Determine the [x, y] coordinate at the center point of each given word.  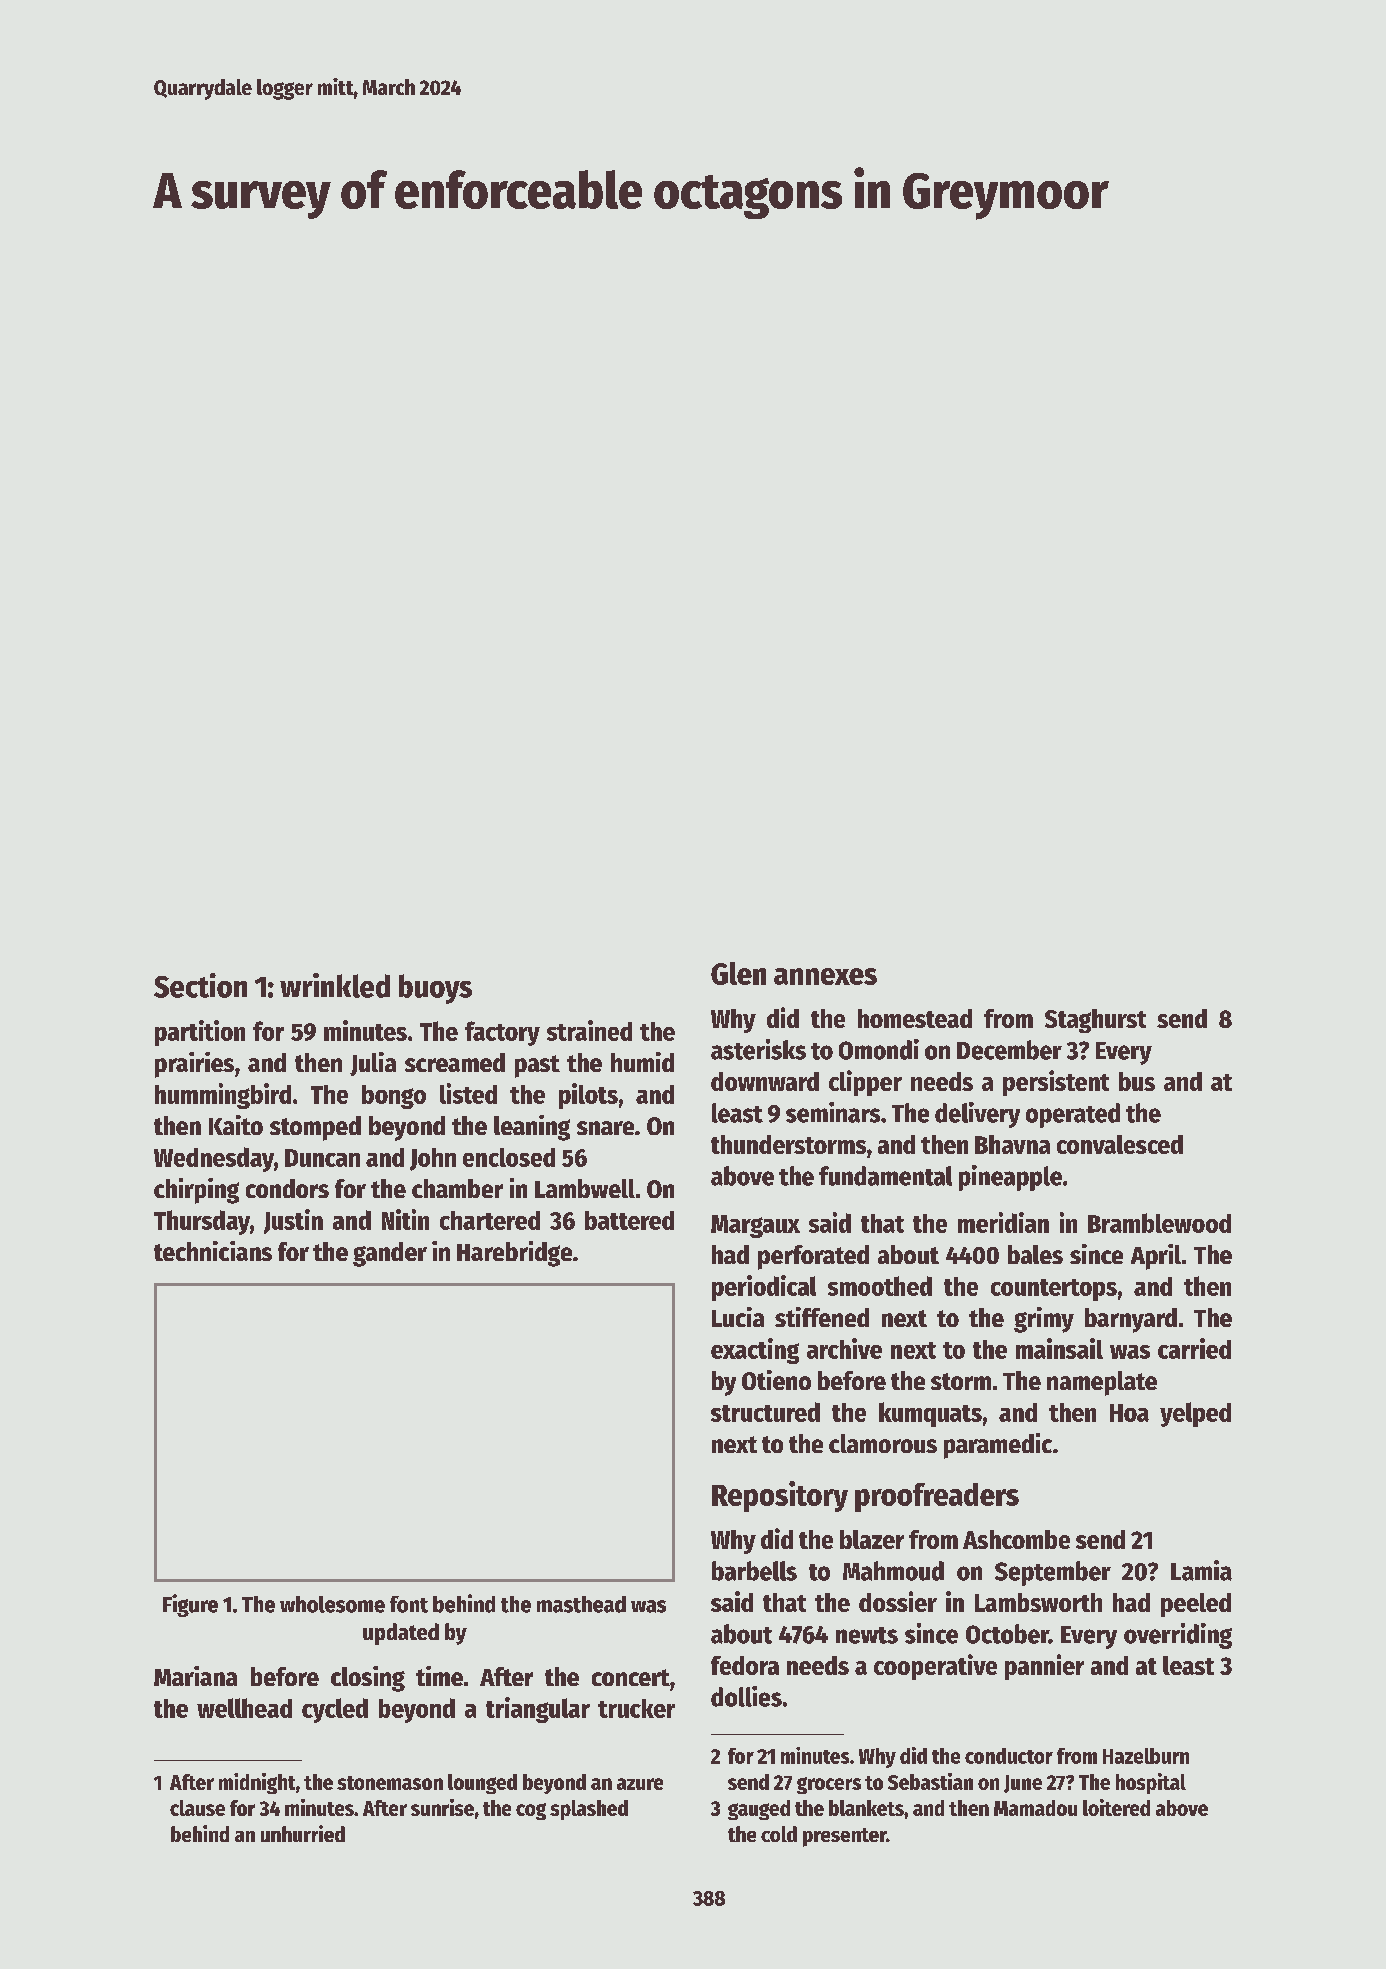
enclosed [509, 1157]
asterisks [758, 1049]
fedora [745, 1665]
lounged [482, 1784]
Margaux [755, 1226]
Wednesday [214, 1159]
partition [200, 1033]
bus [1137, 1081]
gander [390, 1254]
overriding [1178, 1636]
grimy [1044, 1320]
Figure [190, 1605]
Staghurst [1095, 1021]
